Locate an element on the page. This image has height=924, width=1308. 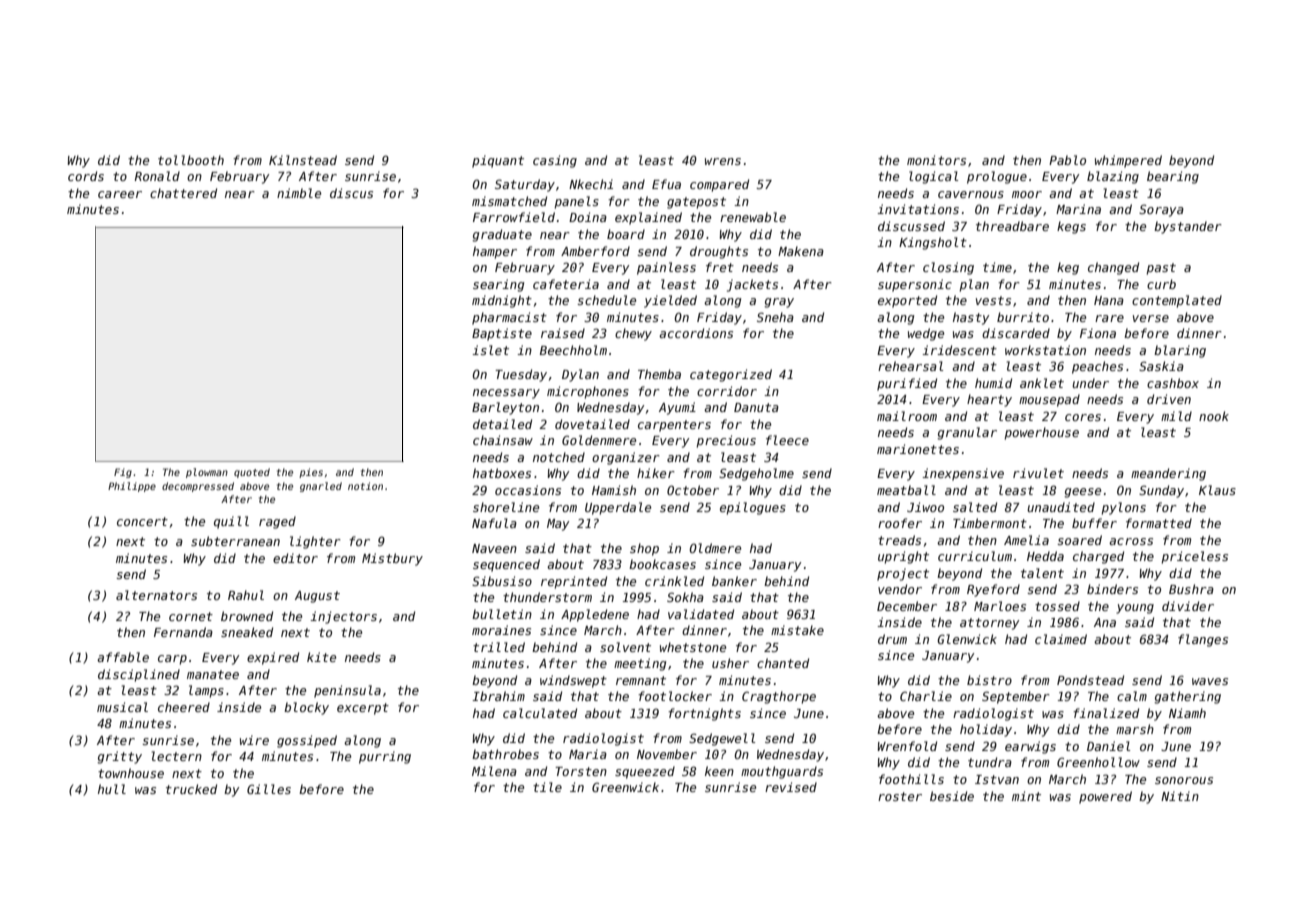
priceless is located at coordinates (1194, 557).
